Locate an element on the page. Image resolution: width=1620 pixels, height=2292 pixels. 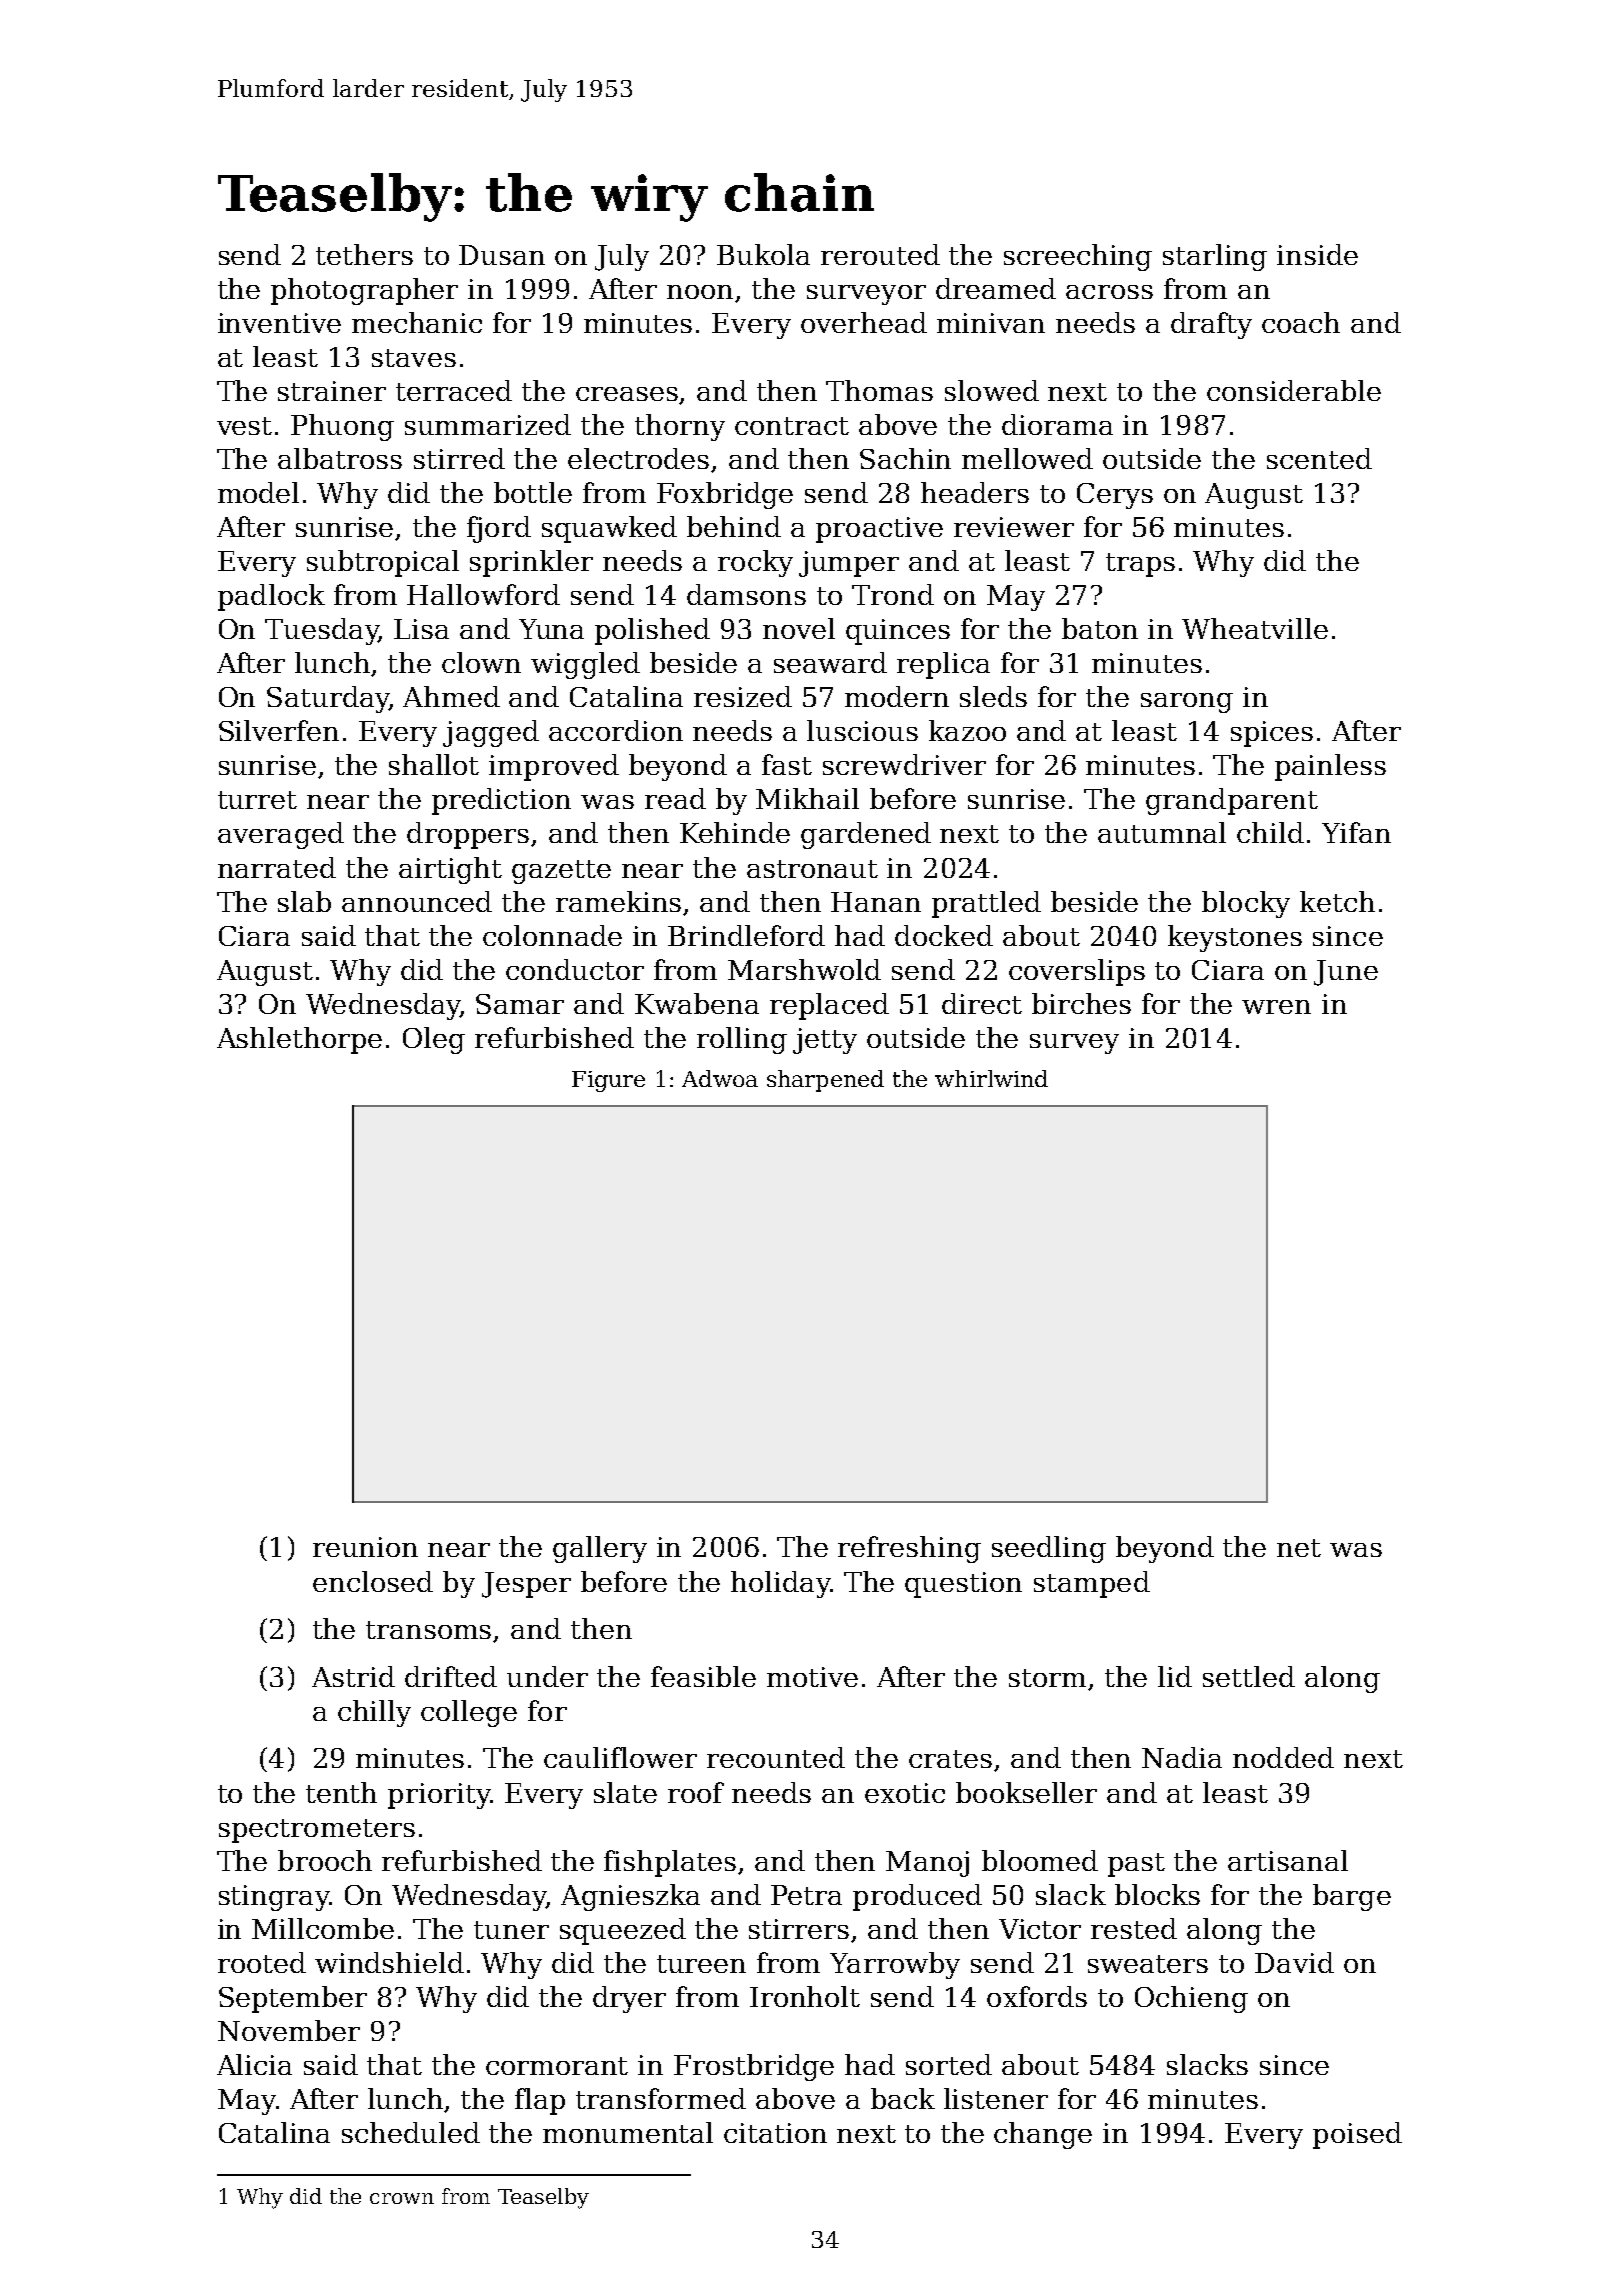
June is located at coordinates (1346, 973).
